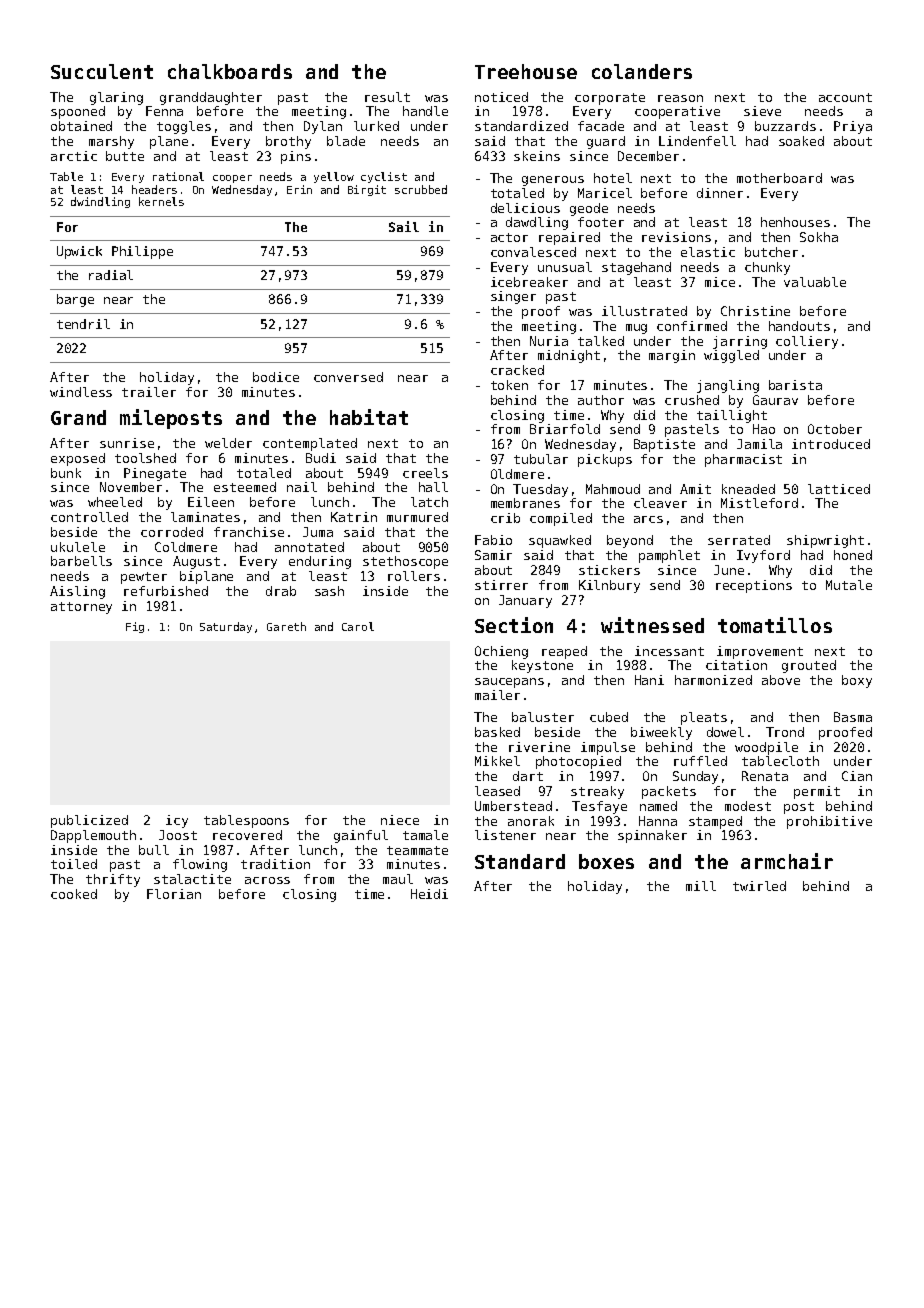  I want to click on Dapplemouth, so click(93, 836).
